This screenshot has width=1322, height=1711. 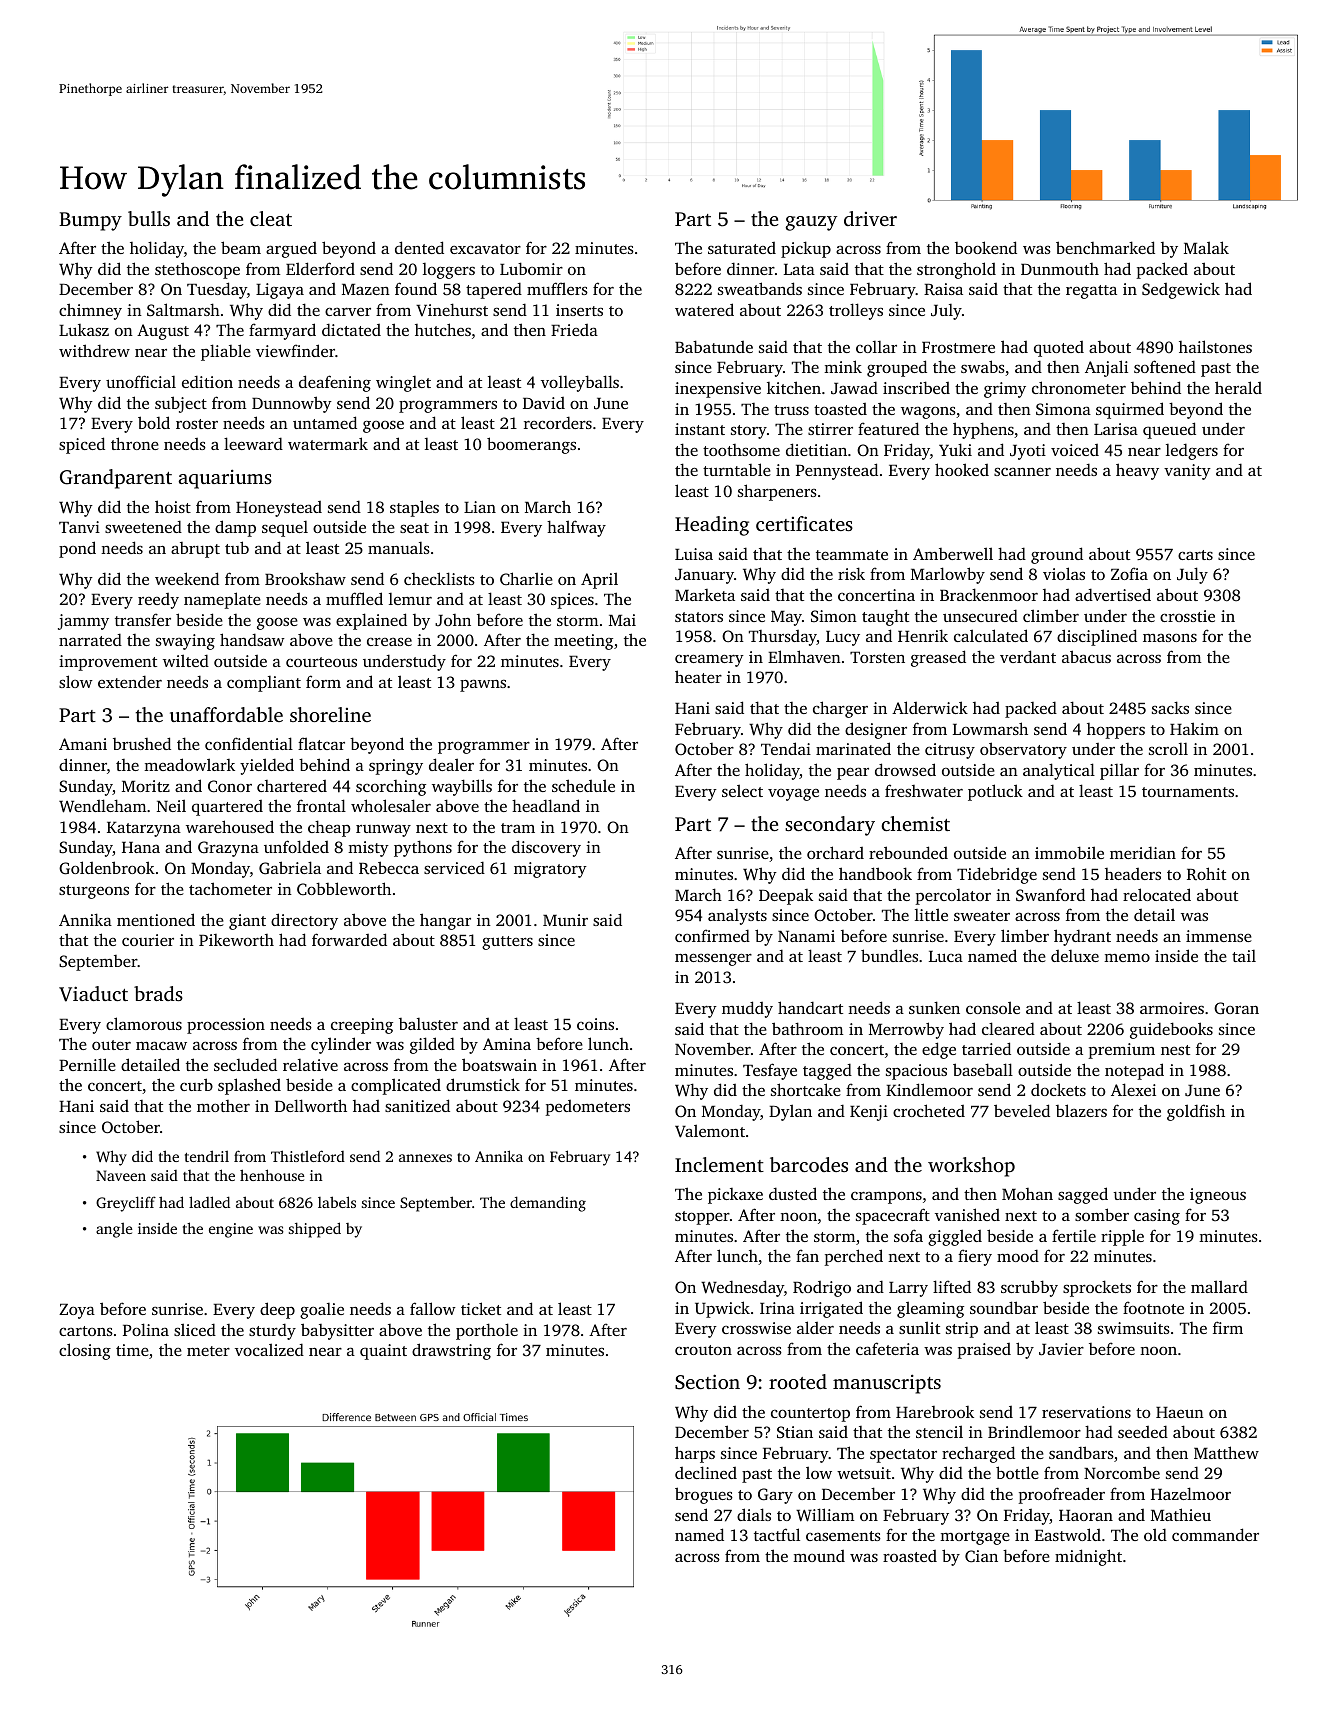 I want to click on Dunmouth, so click(x=1060, y=269).
